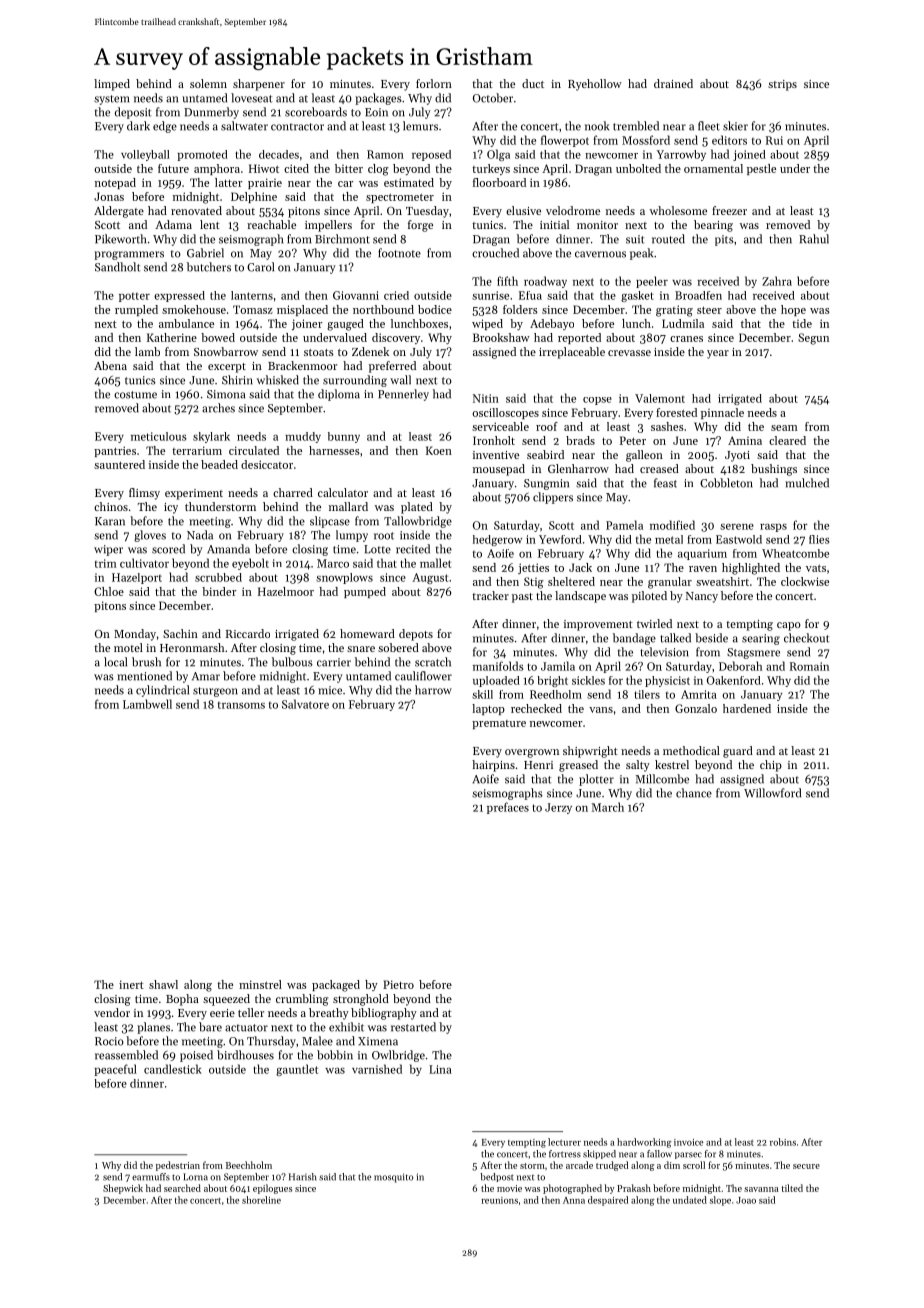 Image resolution: width=924 pixels, height=1308 pixels. I want to click on teller, so click(251, 1012).
